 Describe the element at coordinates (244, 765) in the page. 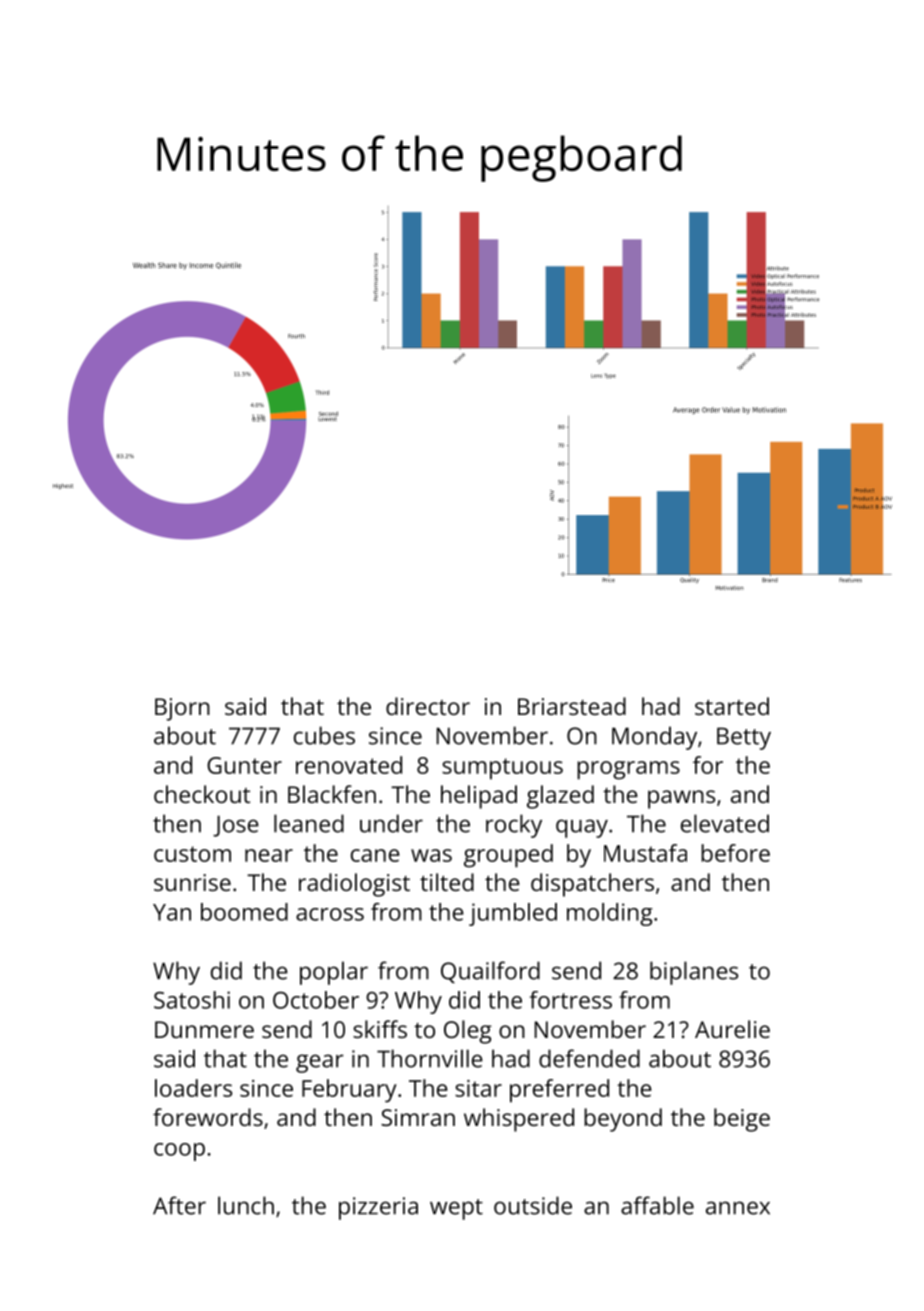

I see `Gunter` at that location.
